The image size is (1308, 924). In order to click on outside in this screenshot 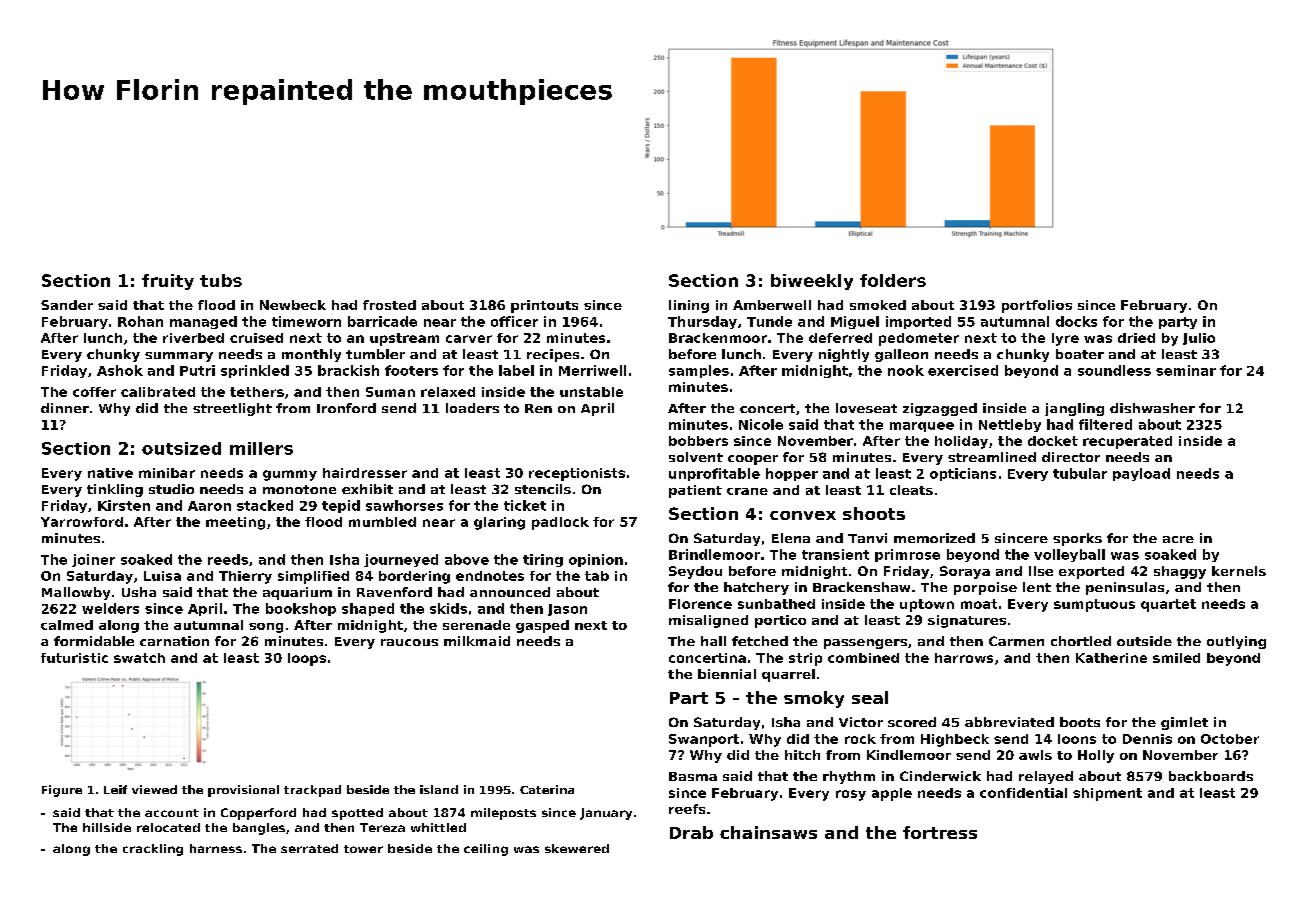, I will do `click(1144, 641)`.
